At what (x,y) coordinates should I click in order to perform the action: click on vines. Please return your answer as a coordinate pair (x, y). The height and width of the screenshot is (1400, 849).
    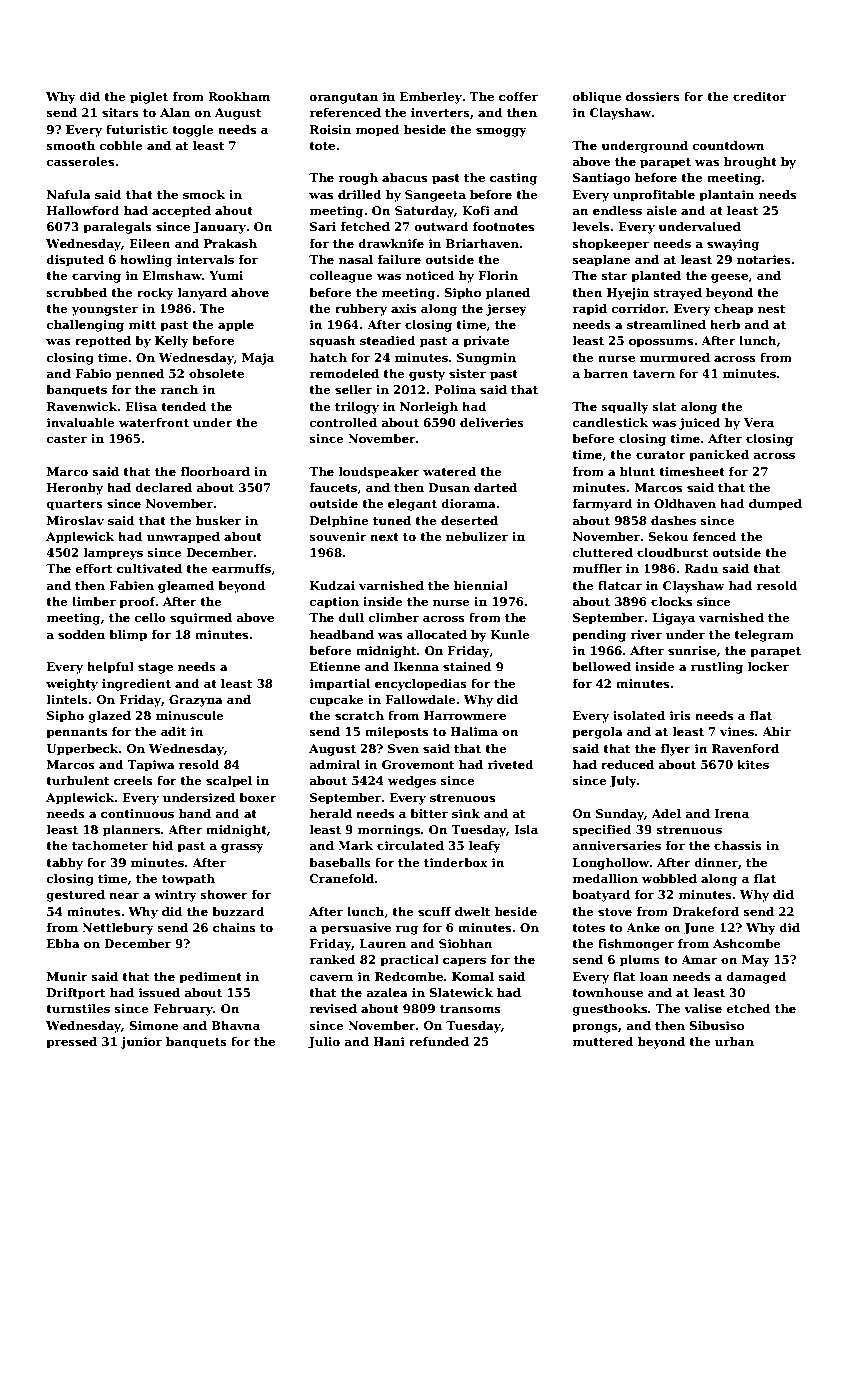
    Looking at the image, I should click on (737, 731).
